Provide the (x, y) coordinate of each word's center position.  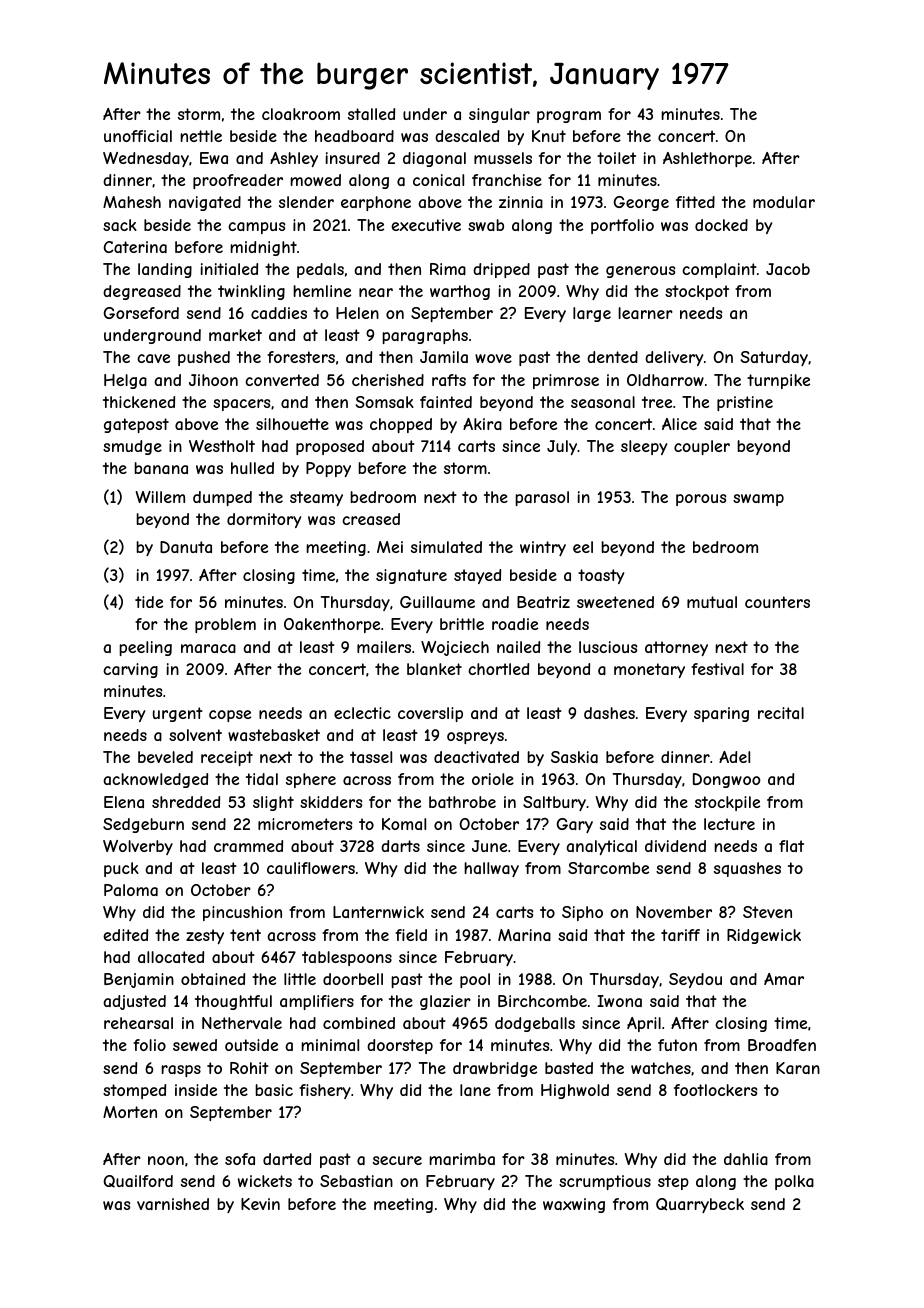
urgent (178, 714)
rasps (181, 1071)
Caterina (135, 247)
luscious (608, 647)
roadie (515, 624)
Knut (549, 136)
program (569, 117)
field (411, 935)
